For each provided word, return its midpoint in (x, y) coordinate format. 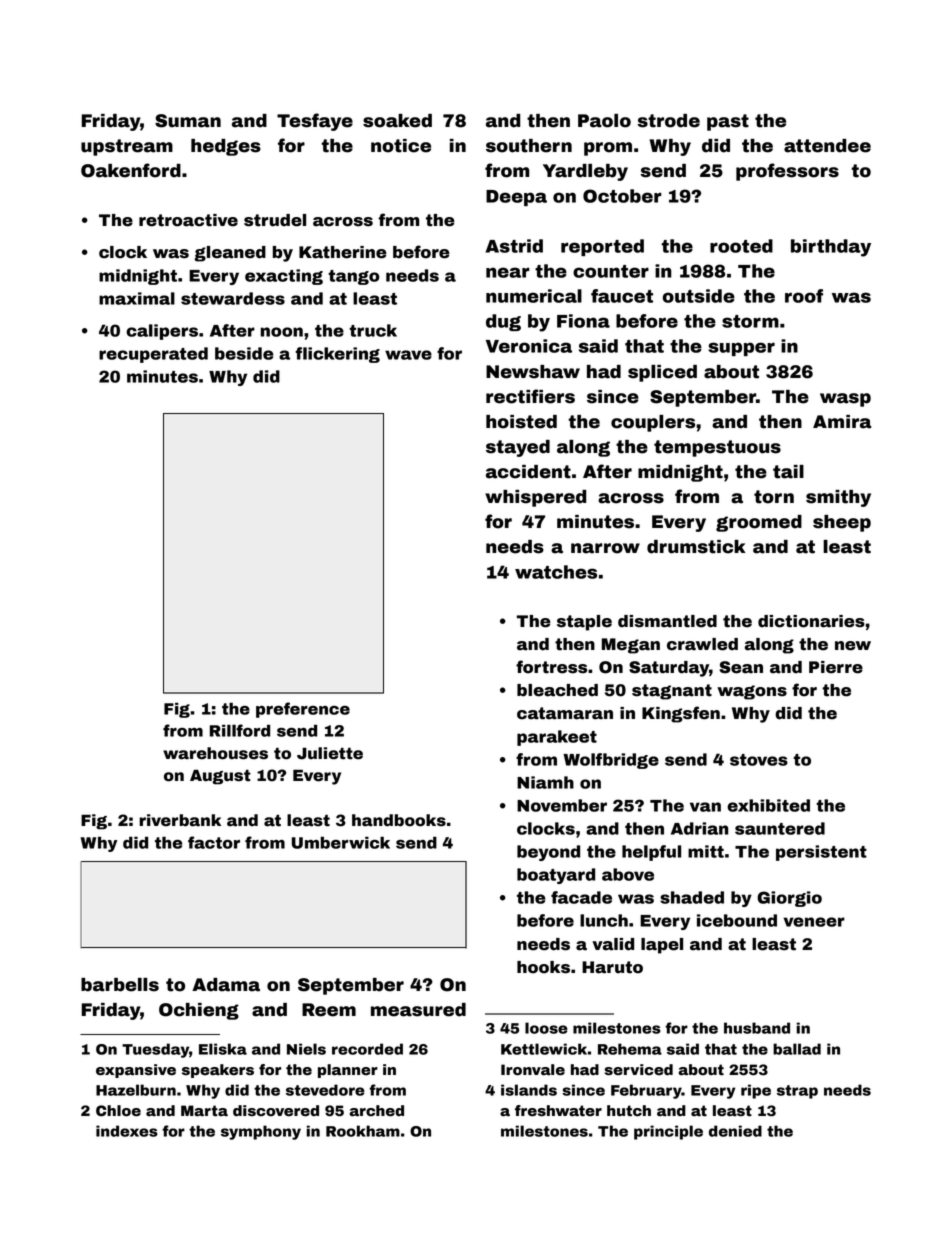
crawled (702, 644)
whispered (535, 498)
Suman (188, 121)
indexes (127, 1131)
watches (556, 572)
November (562, 805)
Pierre (836, 667)
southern (529, 146)
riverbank (180, 820)
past (728, 122)
